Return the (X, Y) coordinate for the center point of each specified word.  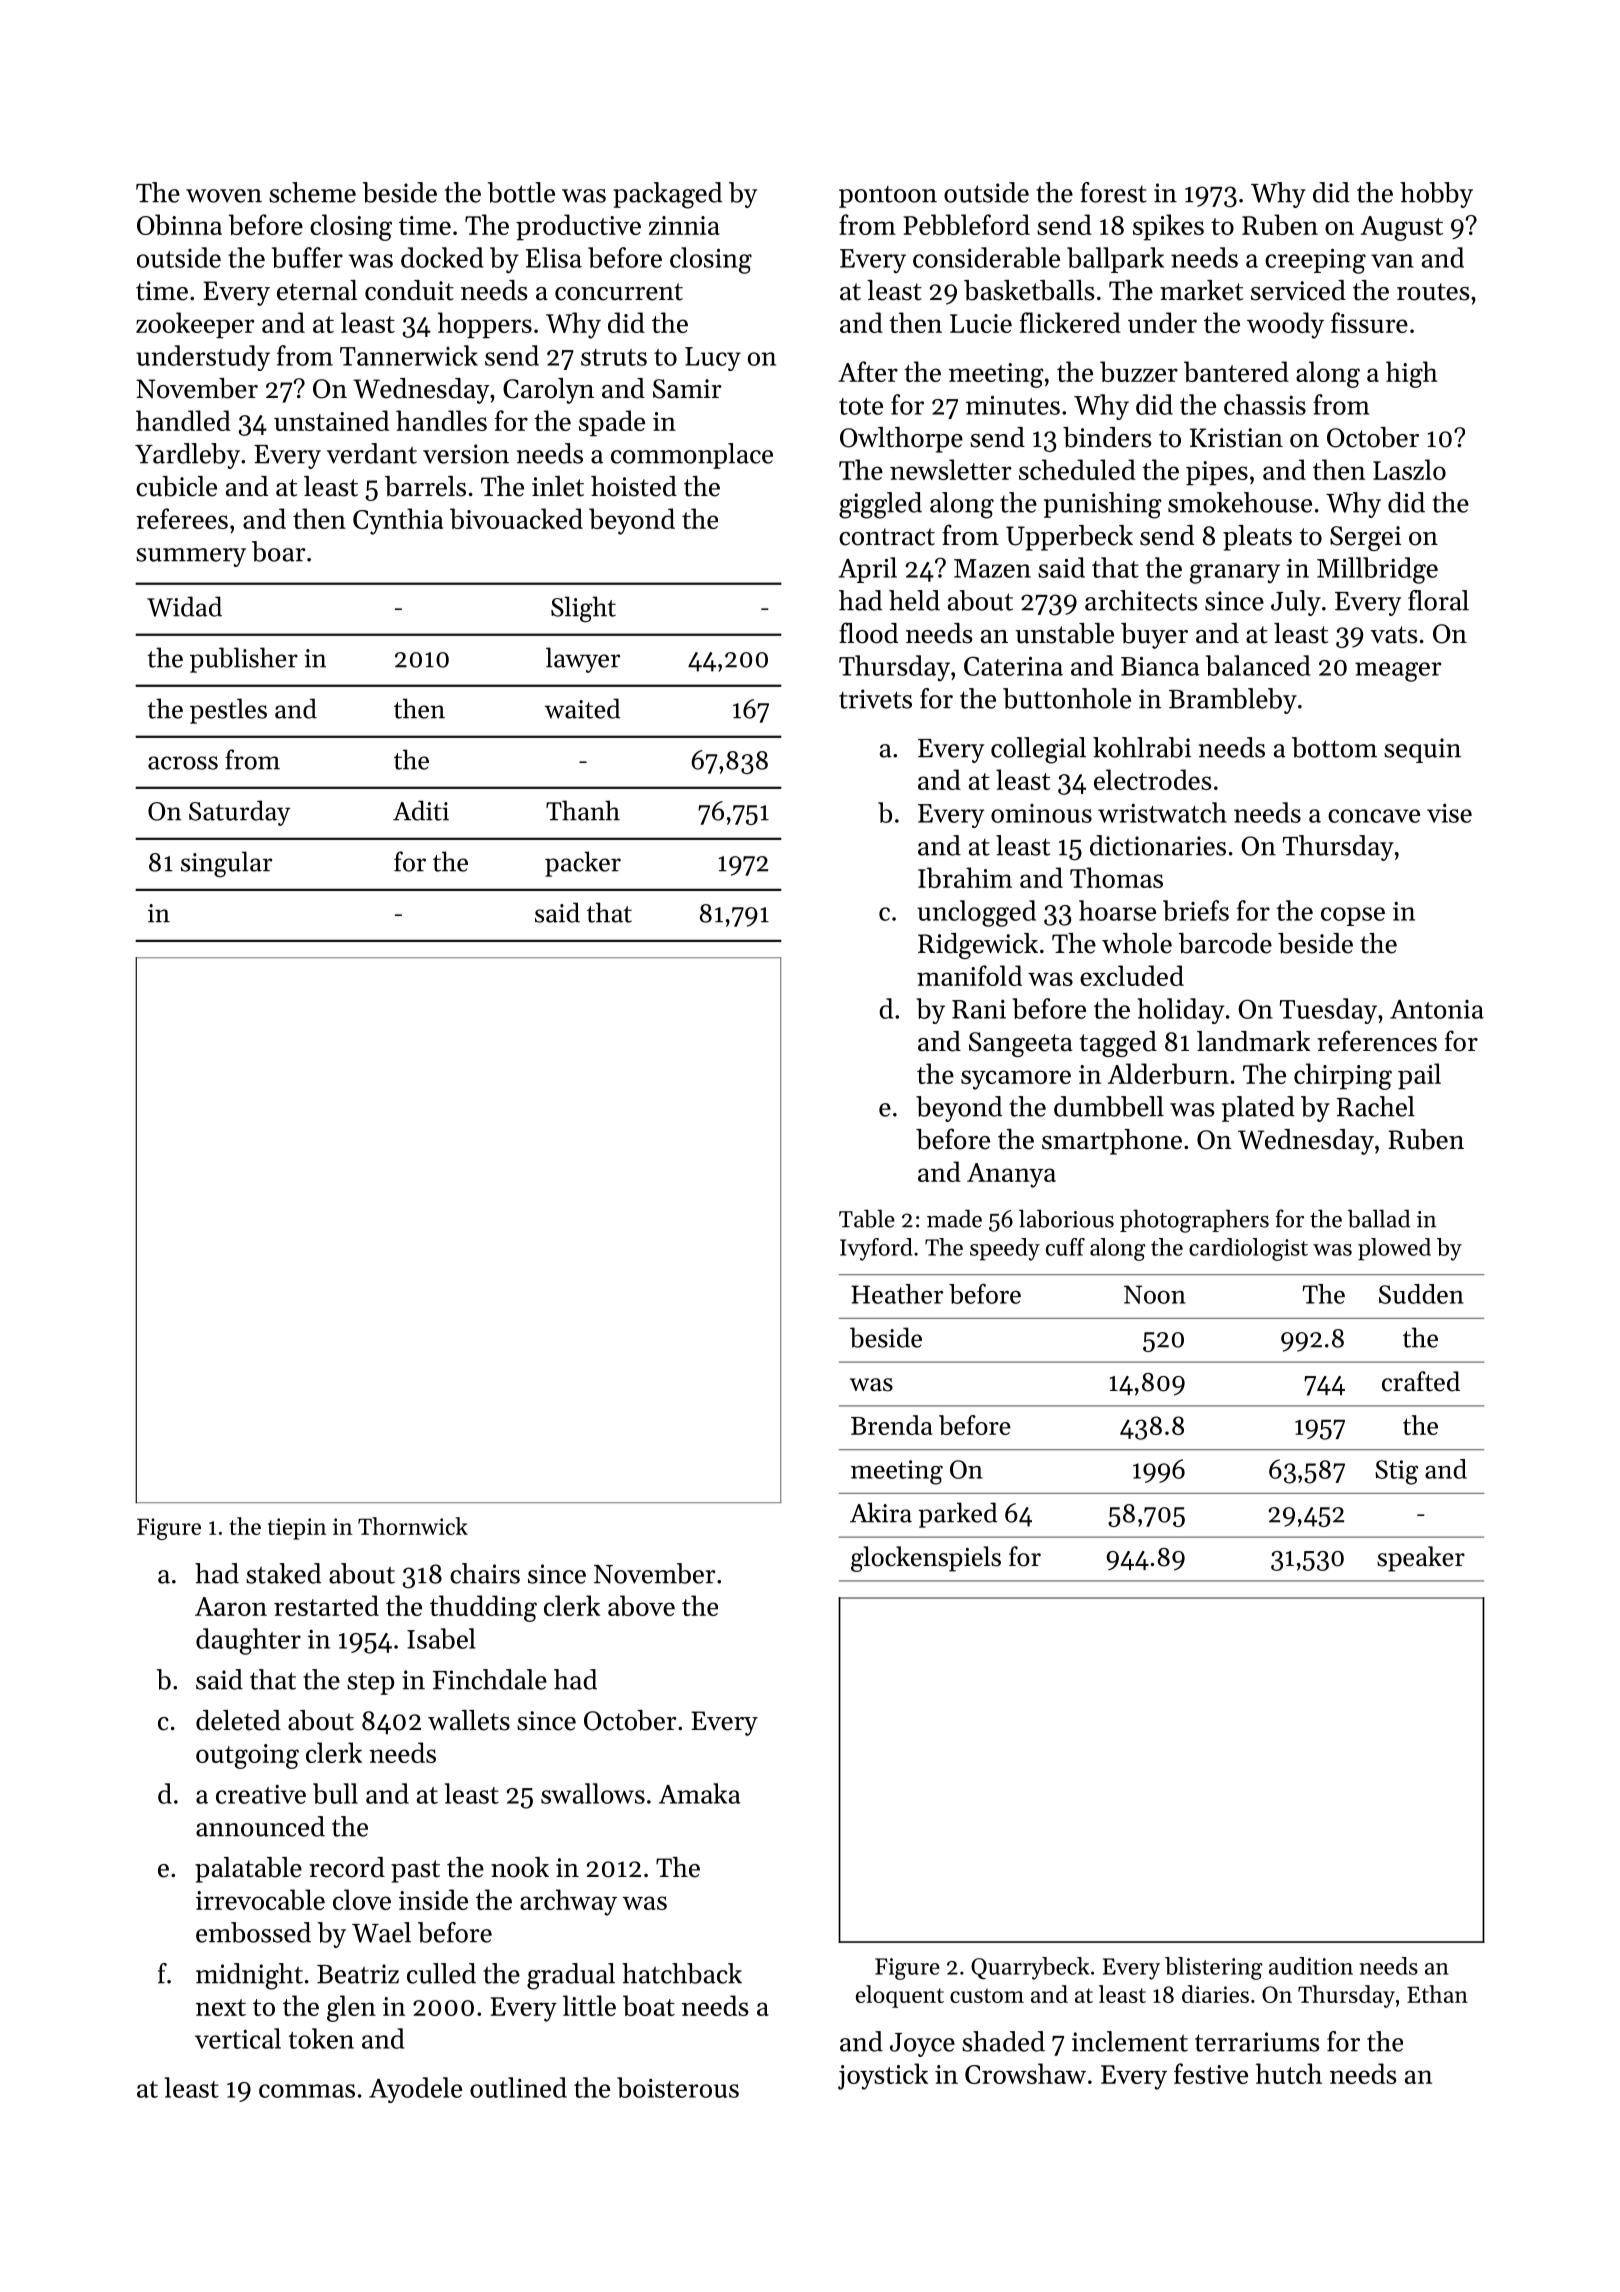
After (868, 371)
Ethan (1437, 1994)
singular (226, 864)
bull (335, 1793)
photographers (1194, 1221)
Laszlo (1409, 469)
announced (260, 1826)
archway (568, 1902)
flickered (1070, 322)
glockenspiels (926, 1559)
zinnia (684, 225)
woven (224, 196)
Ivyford (876, 1249)
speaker (1421, 1559)
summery (191, 557)
